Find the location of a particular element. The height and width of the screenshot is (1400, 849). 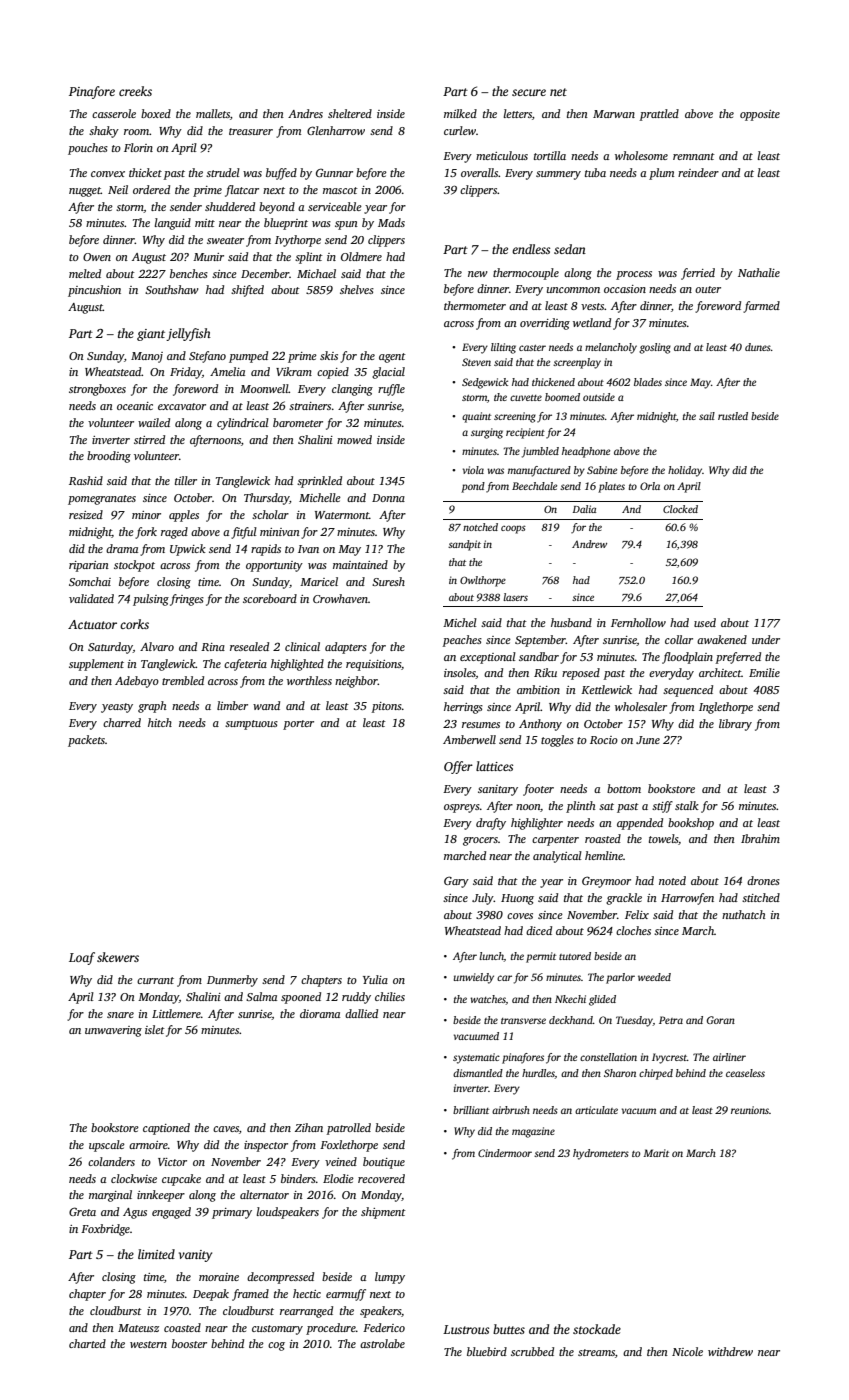

charted is located at coordinates (87, 1343).
